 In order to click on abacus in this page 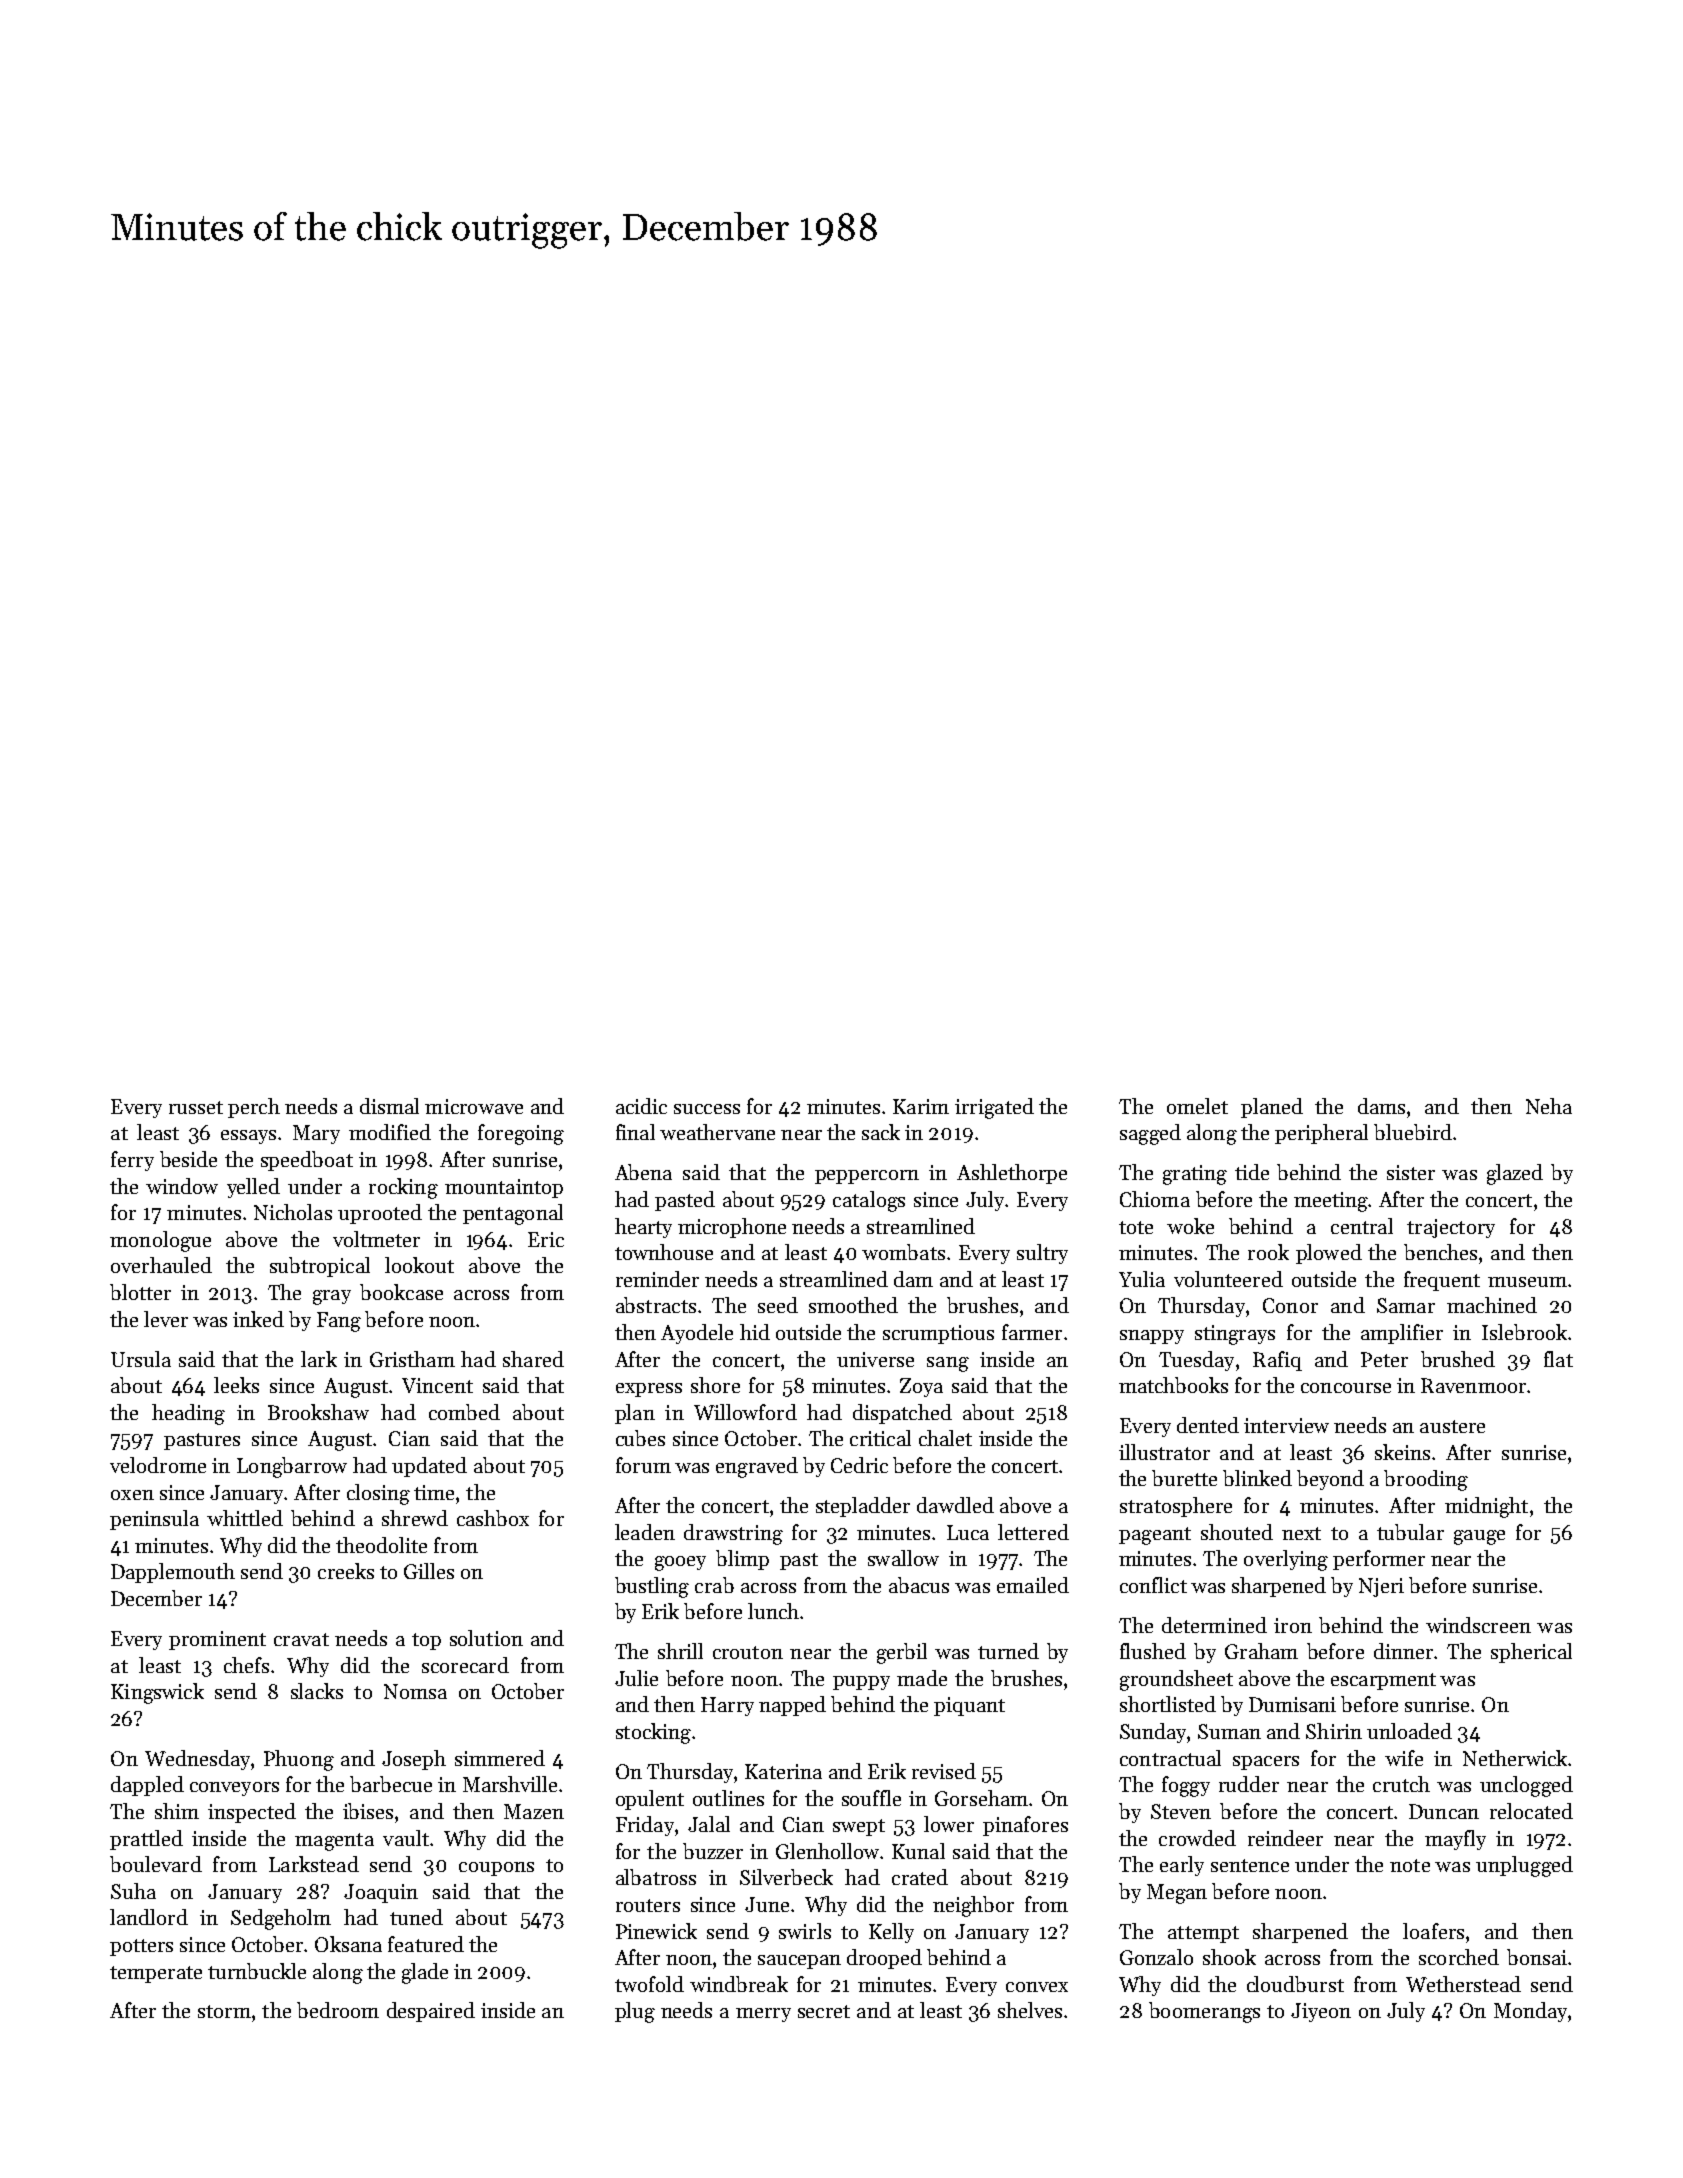, I will do `click(919, 1585)`.
